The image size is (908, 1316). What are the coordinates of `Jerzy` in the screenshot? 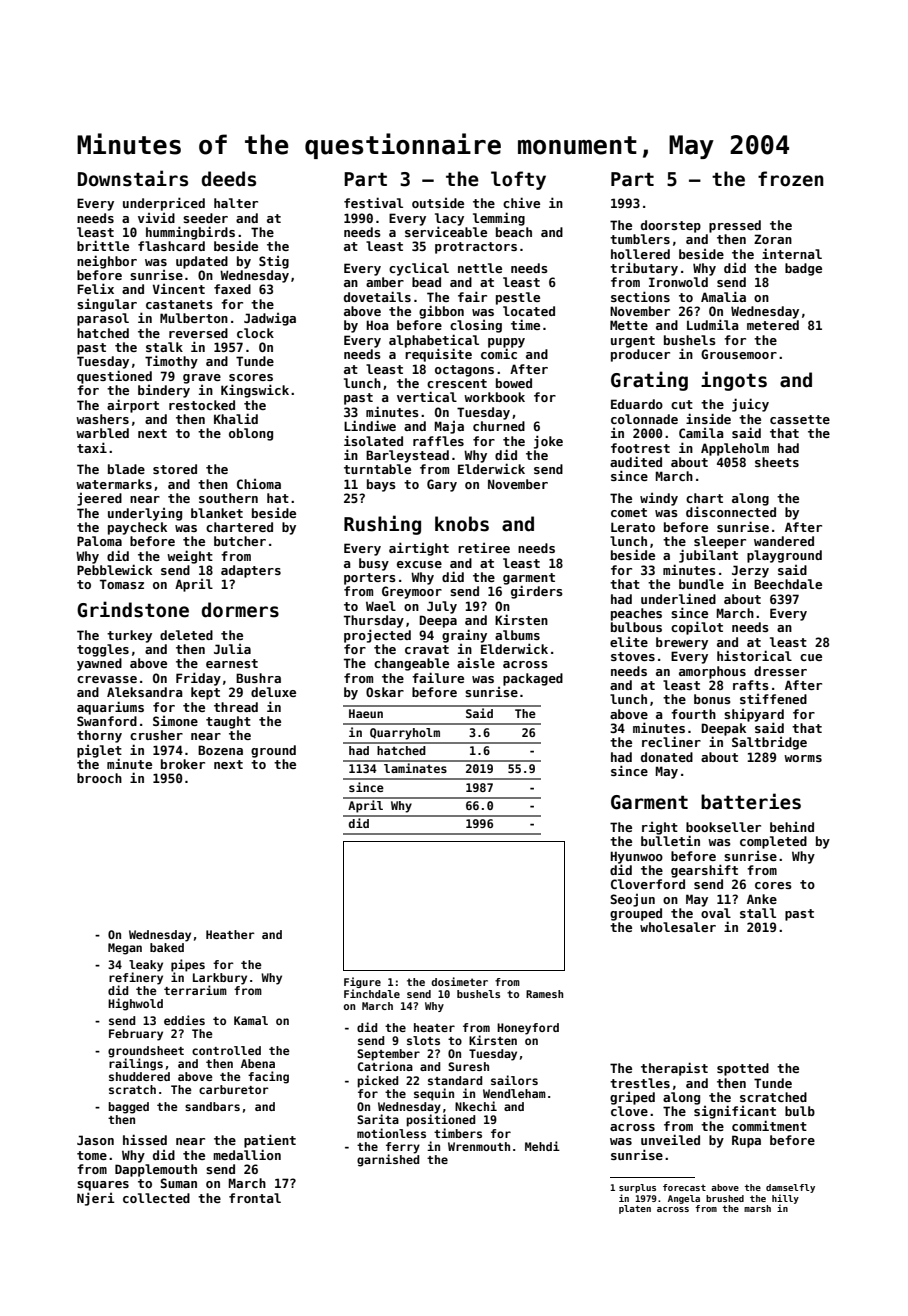 It's located at (750, 571).
